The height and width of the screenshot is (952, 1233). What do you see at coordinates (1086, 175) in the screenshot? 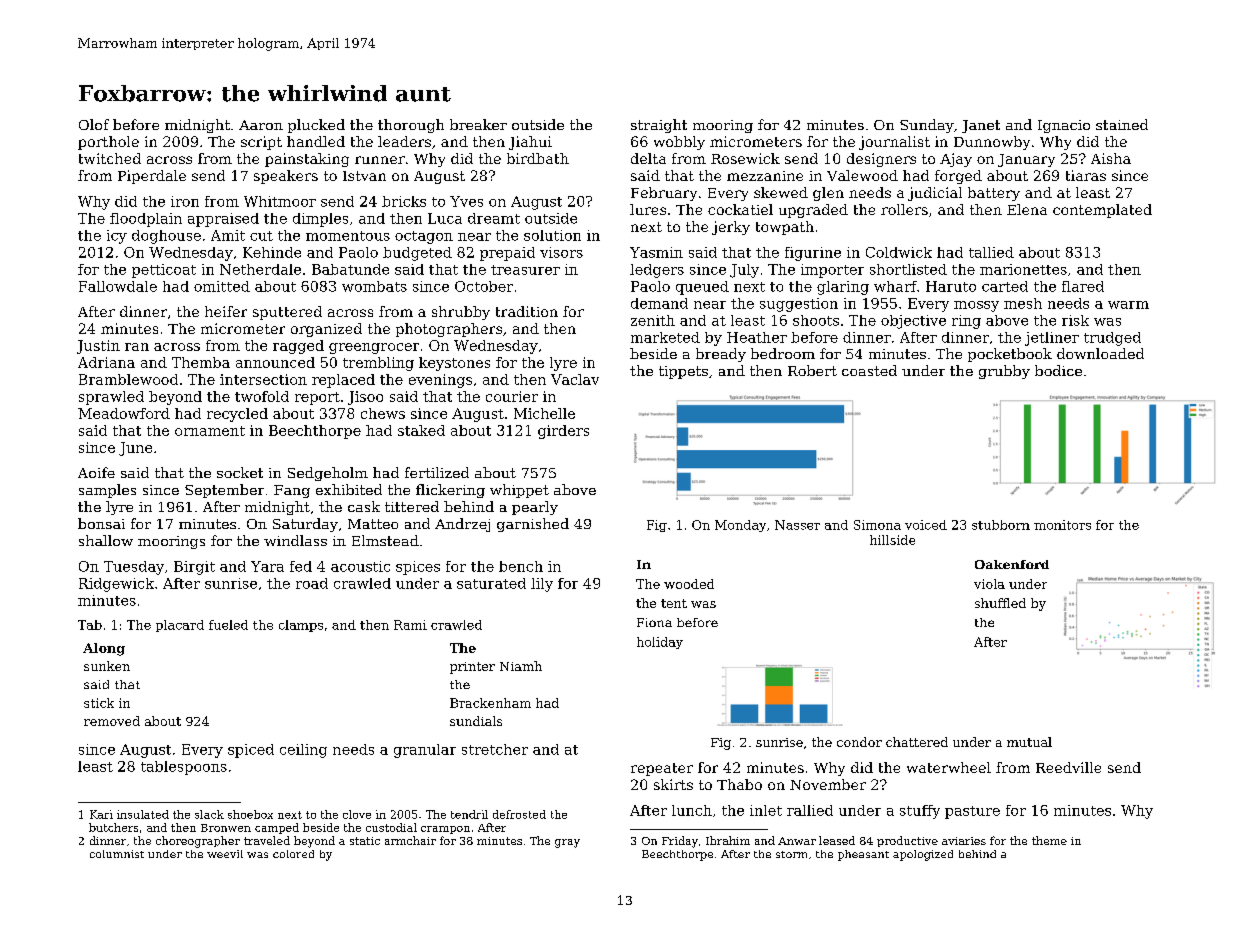
I see `tiaras` at bounding box center [1086, 175].
